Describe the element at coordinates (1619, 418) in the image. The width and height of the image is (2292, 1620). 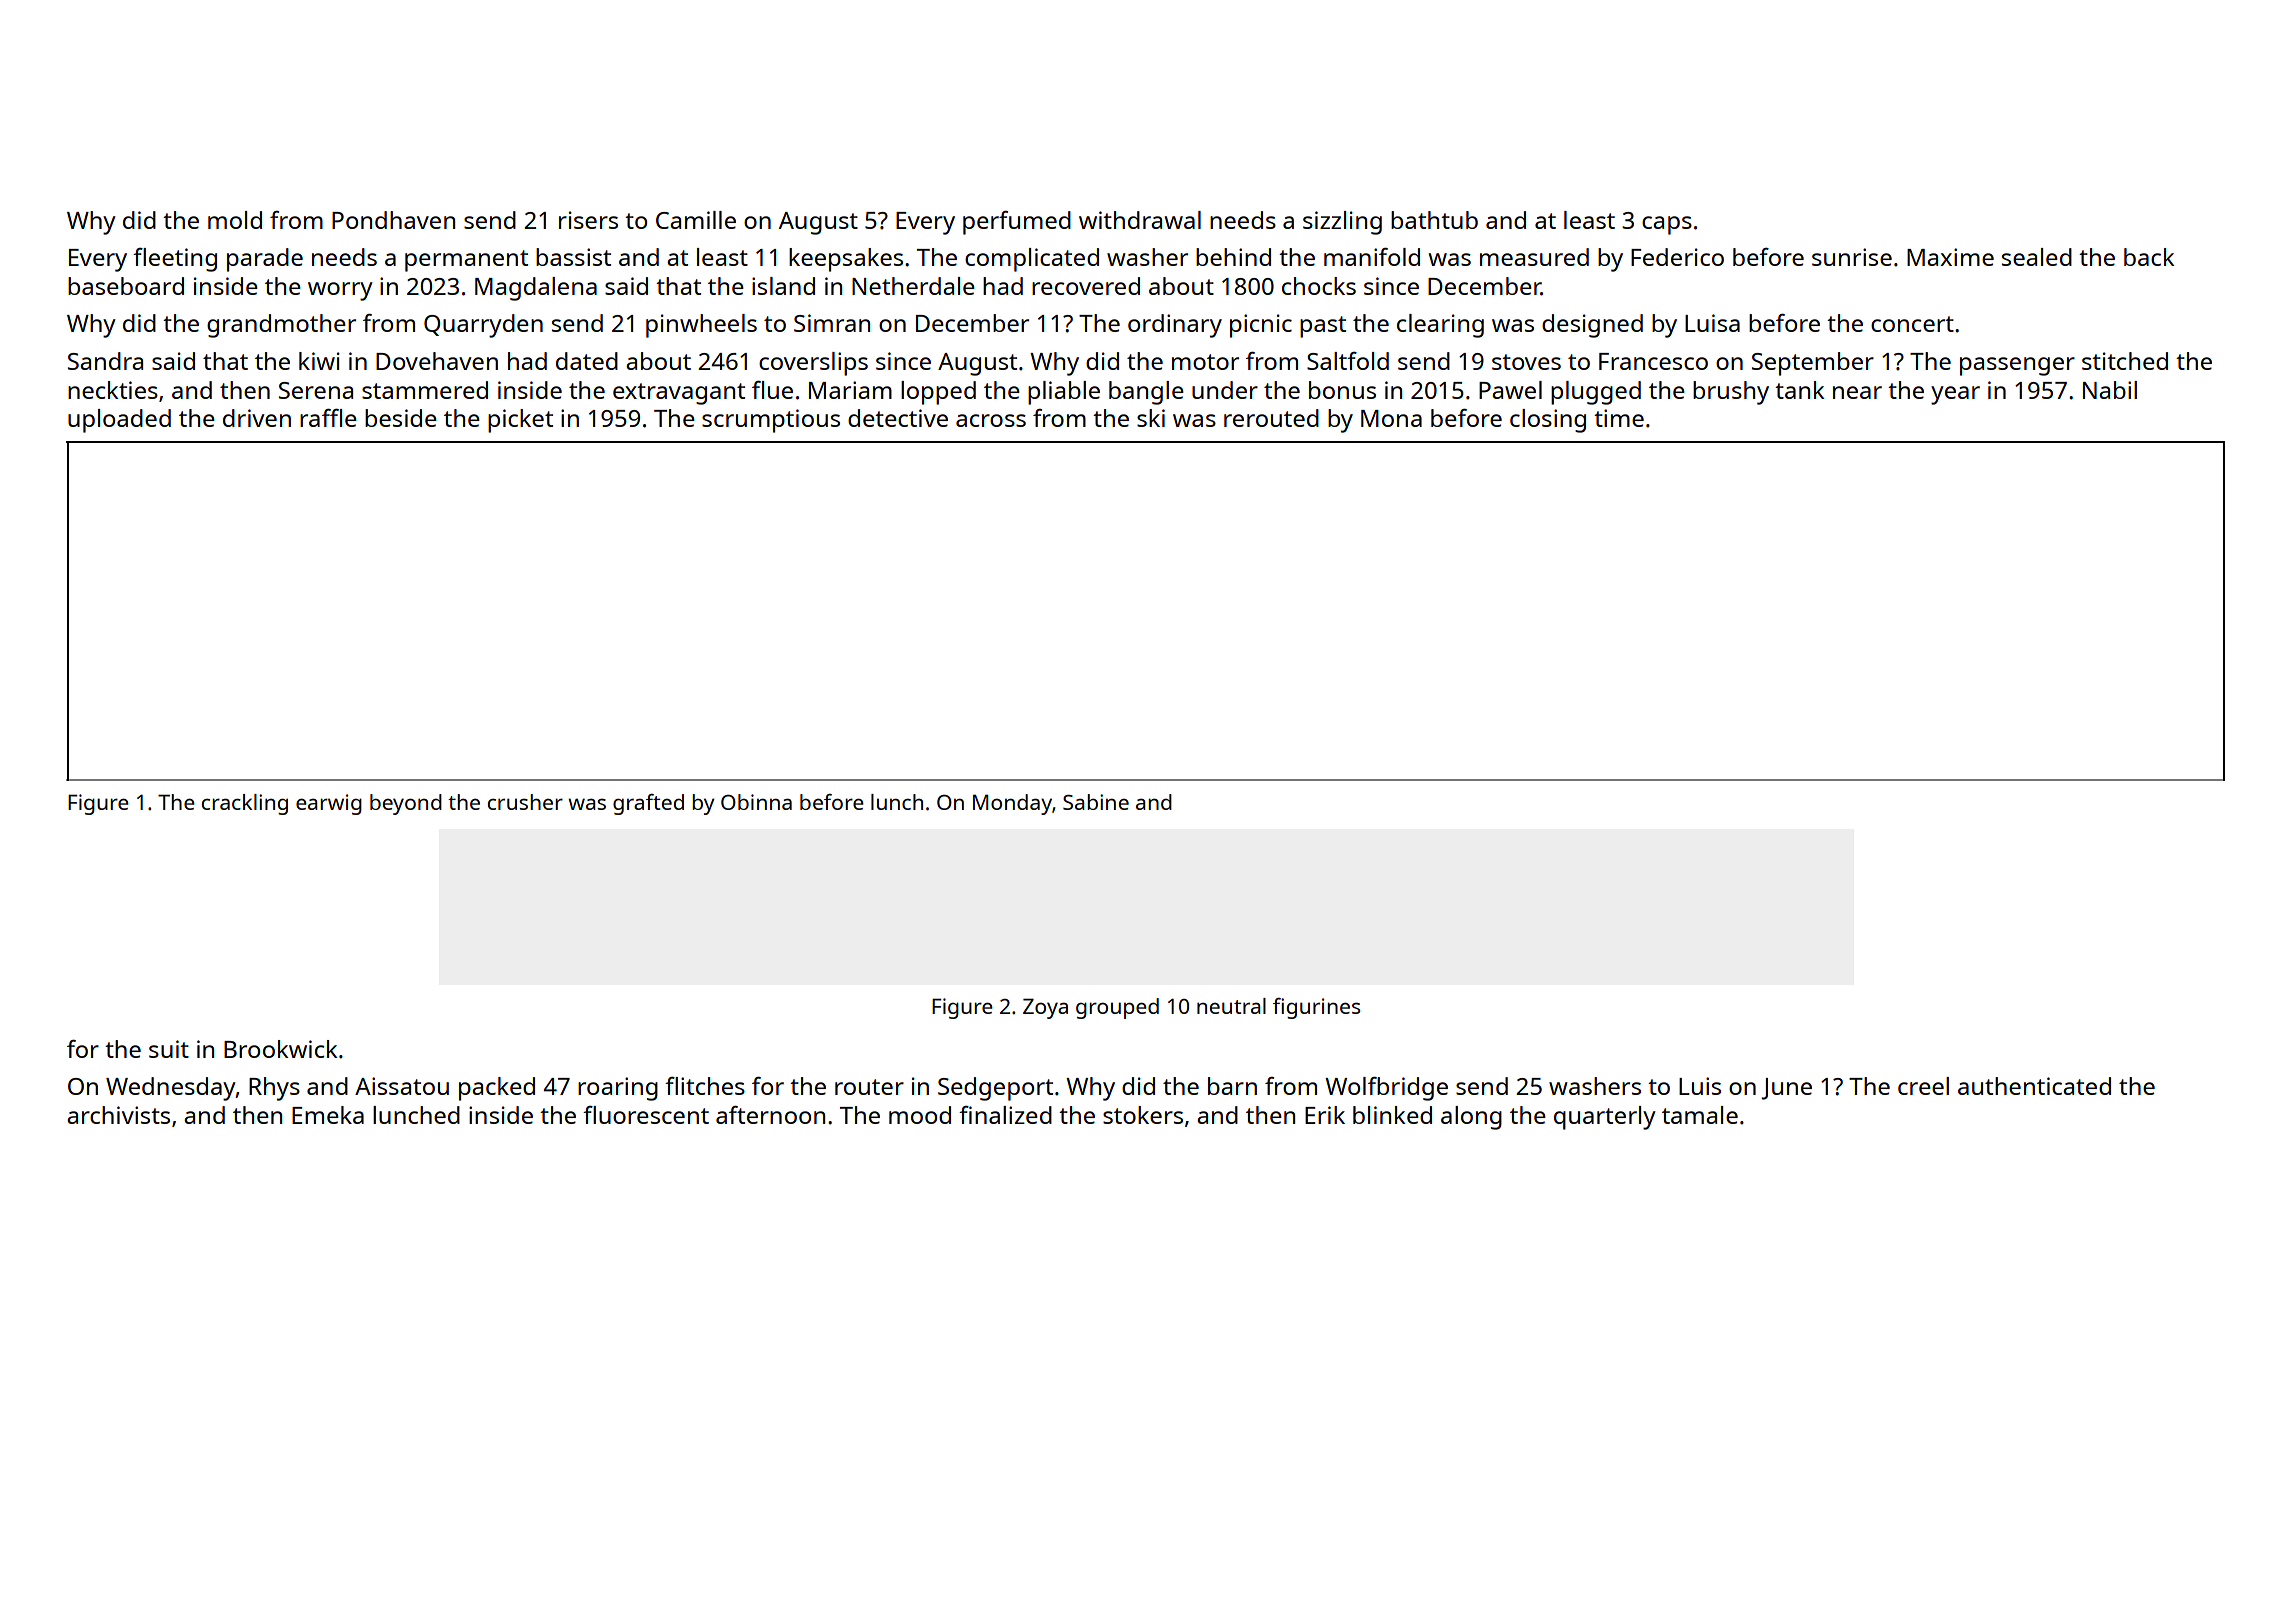
I see `time` at that location.
